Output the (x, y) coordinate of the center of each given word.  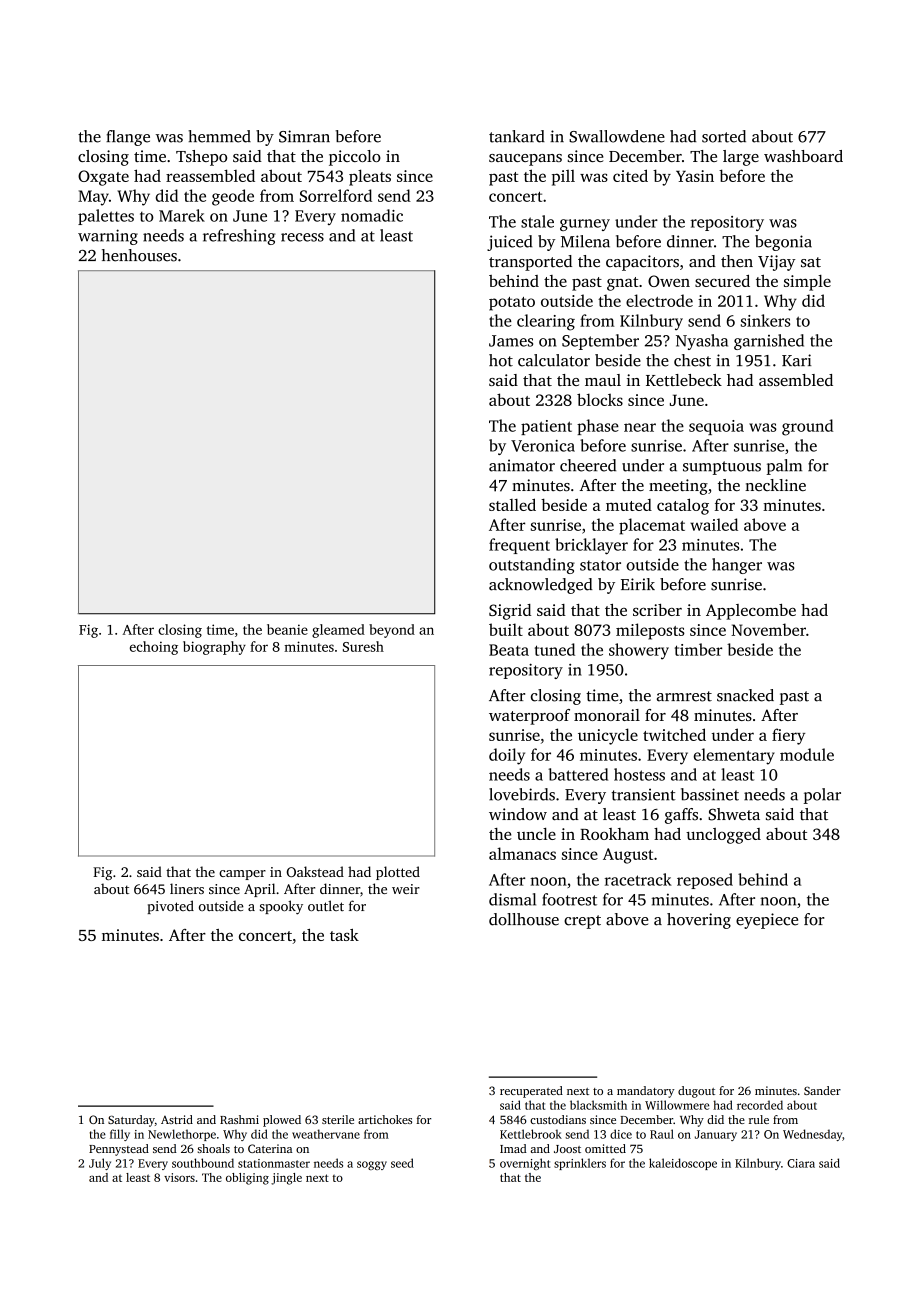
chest (692, 360)
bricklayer (591, 546)
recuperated (531, 1092)
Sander (822, 1090)
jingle (286, 1179)
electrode (659, 300)
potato (512, 304)
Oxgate (103, 178)
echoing (154, 648)
